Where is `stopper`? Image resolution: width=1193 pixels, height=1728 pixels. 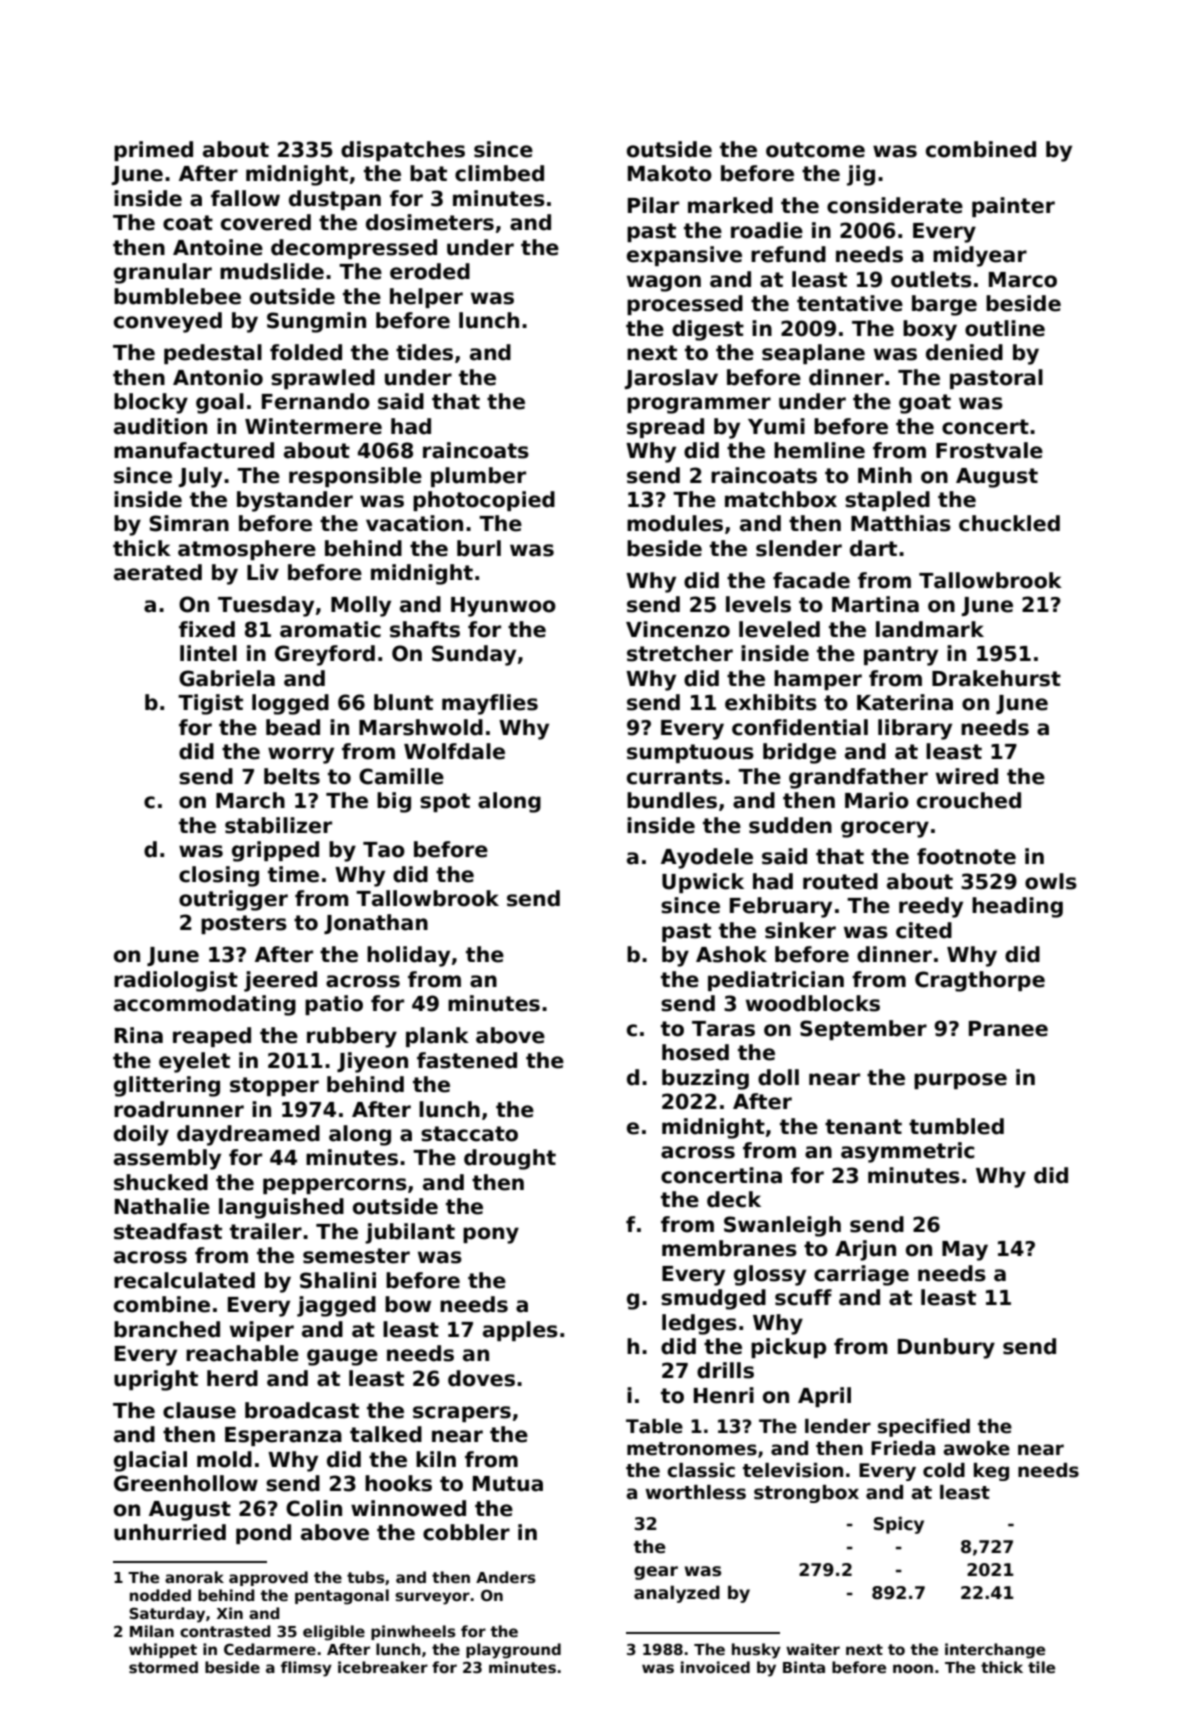 stopper is located at coordinates (274, 1086).
